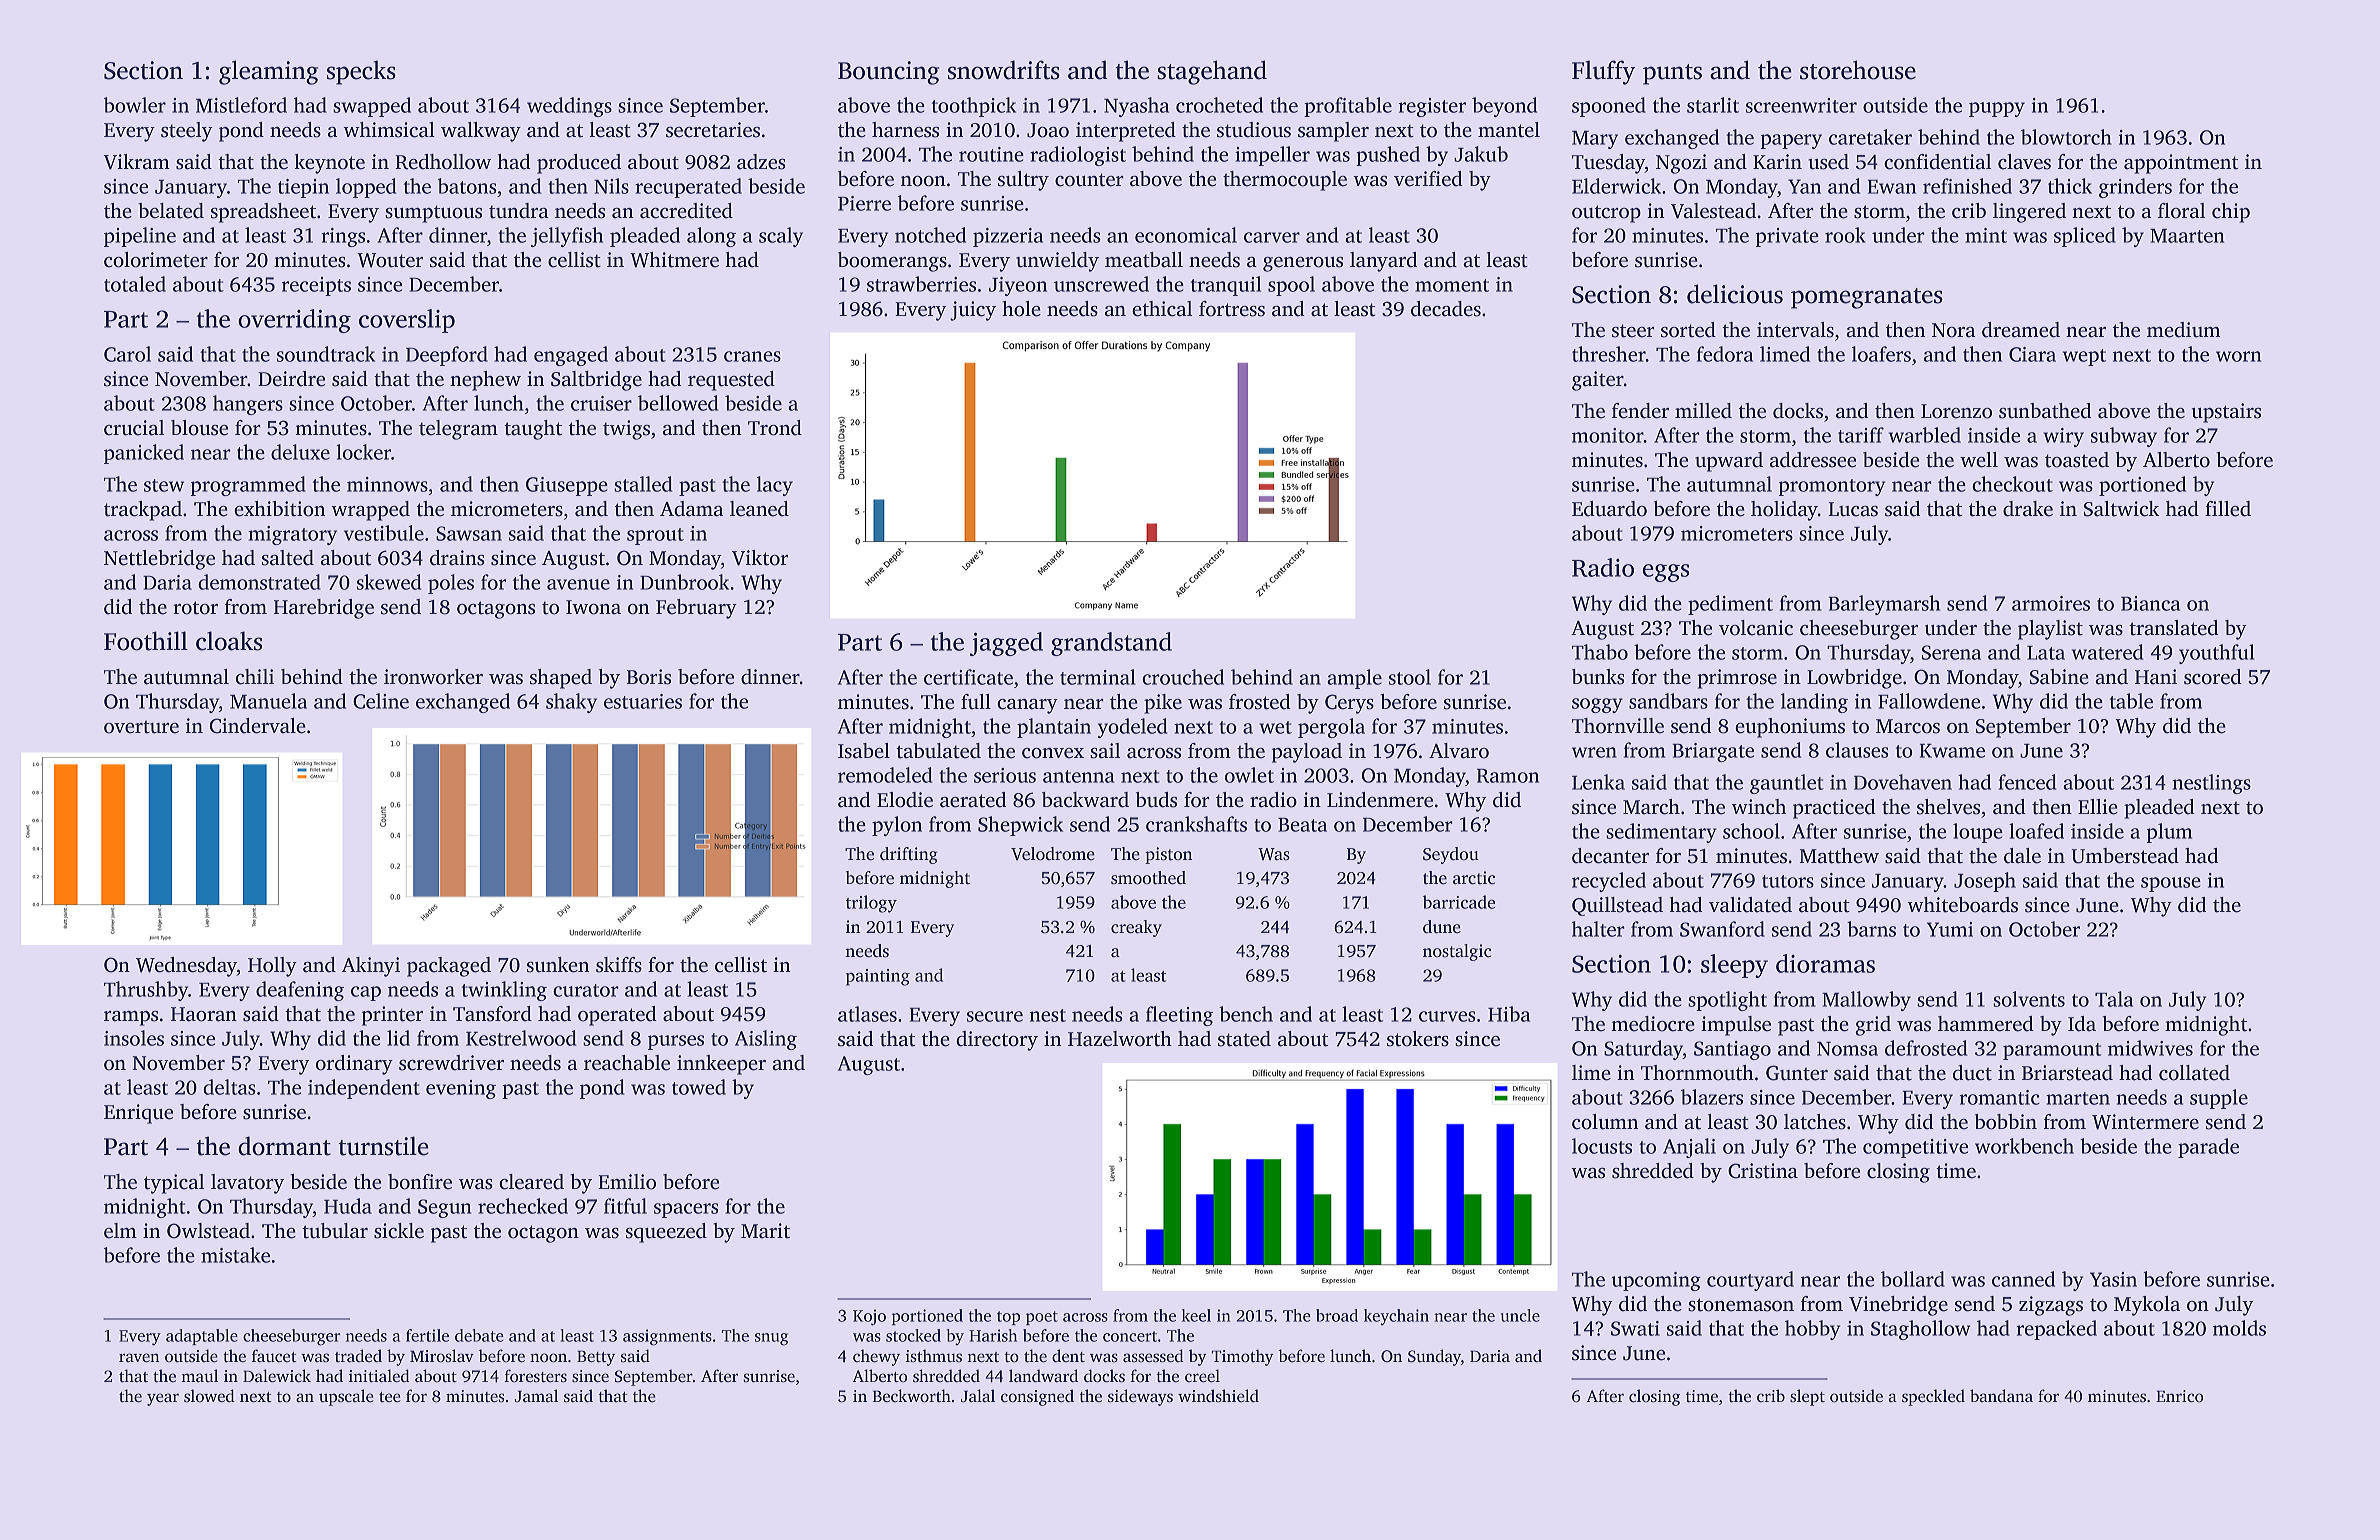 This image has height=1540, width=2380. What do you see at coordinates (1410, 677) in the image?
I see `stool` at bounding box center [1410, 677].
